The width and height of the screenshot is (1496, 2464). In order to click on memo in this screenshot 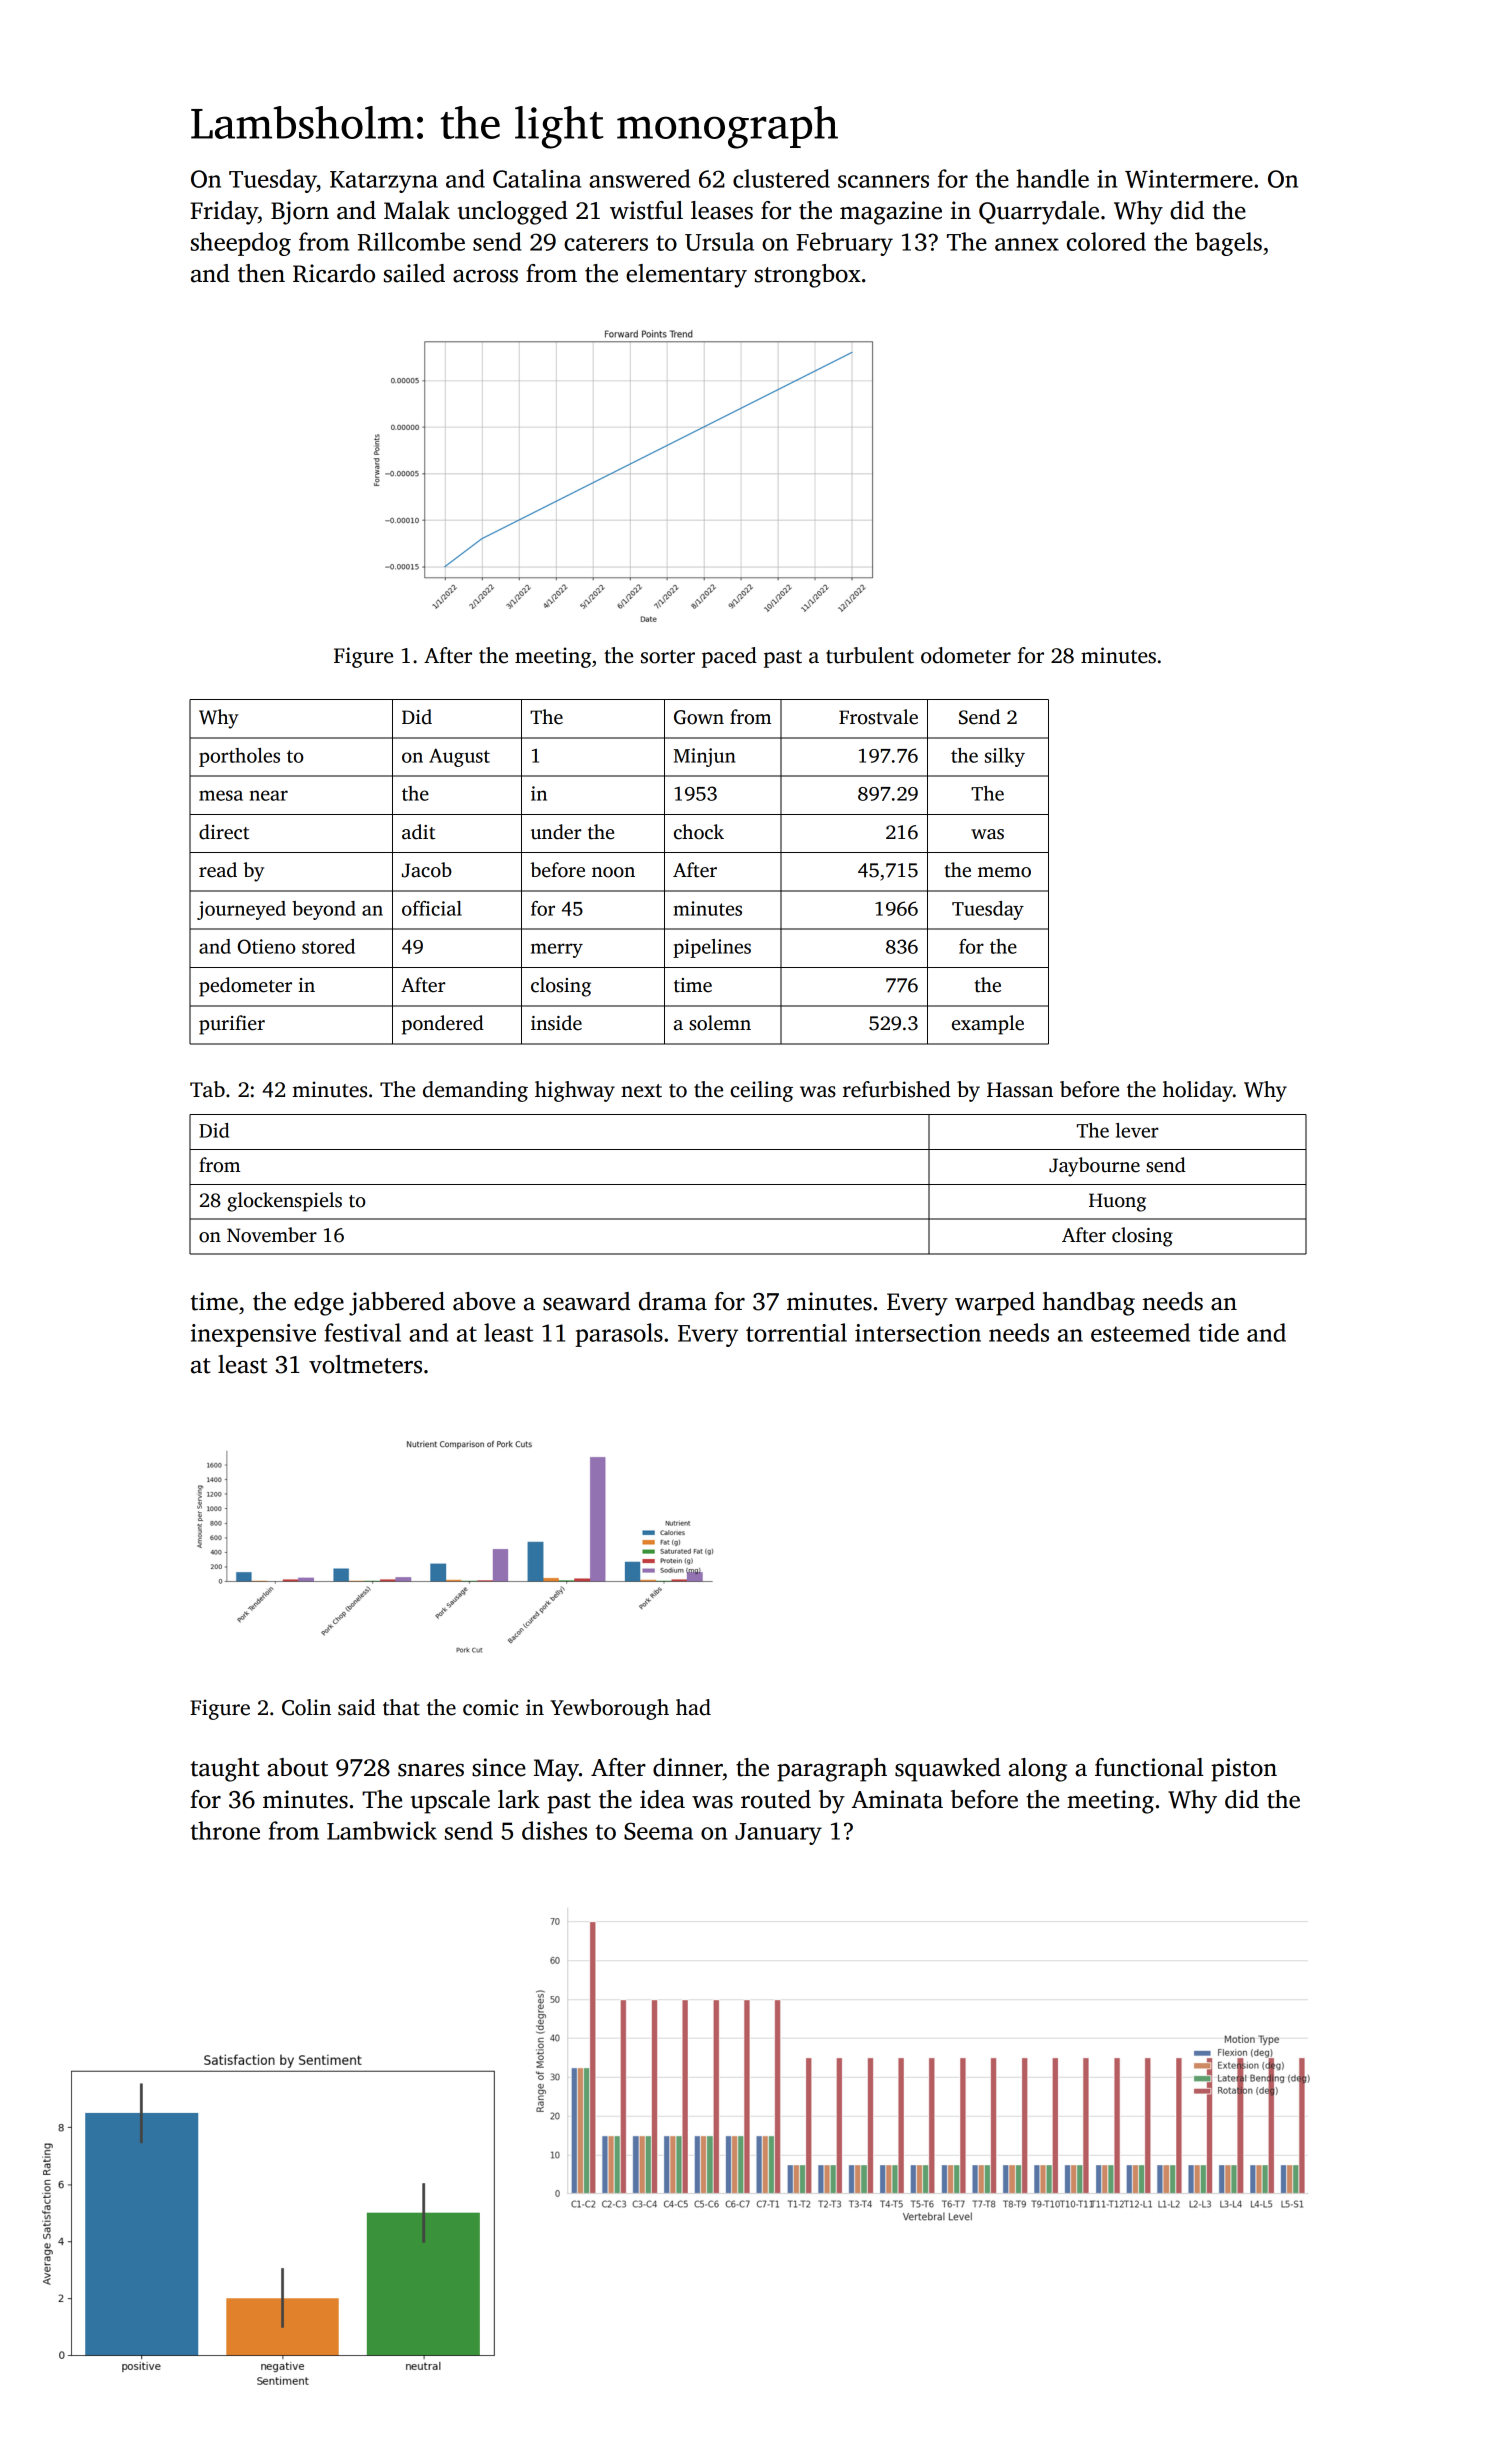, I will do `click(1004, 872)`.
